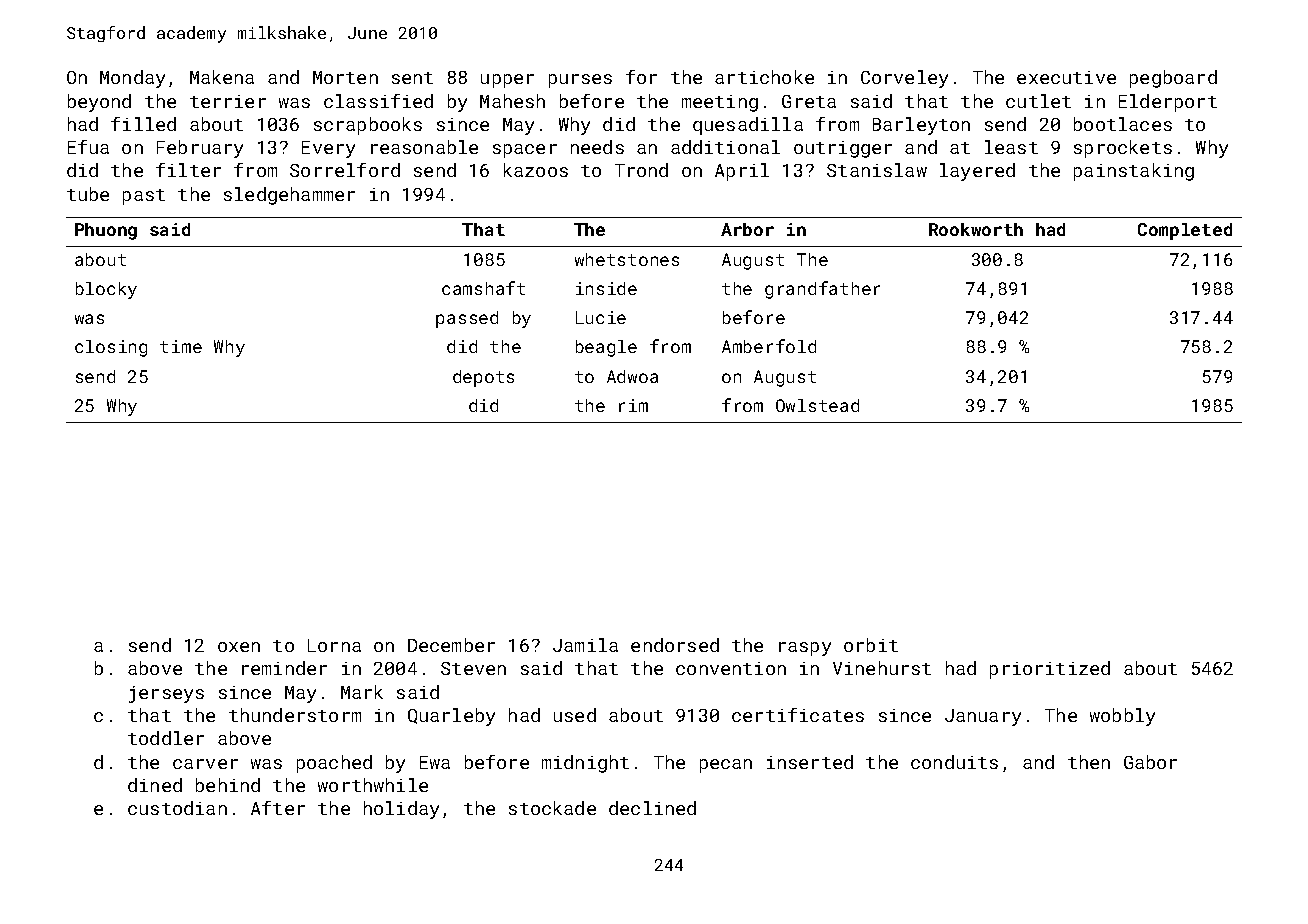  What do you see at coordinates (552, 808) in the page?
I see `stockade` at bounding box center [552, 808].
